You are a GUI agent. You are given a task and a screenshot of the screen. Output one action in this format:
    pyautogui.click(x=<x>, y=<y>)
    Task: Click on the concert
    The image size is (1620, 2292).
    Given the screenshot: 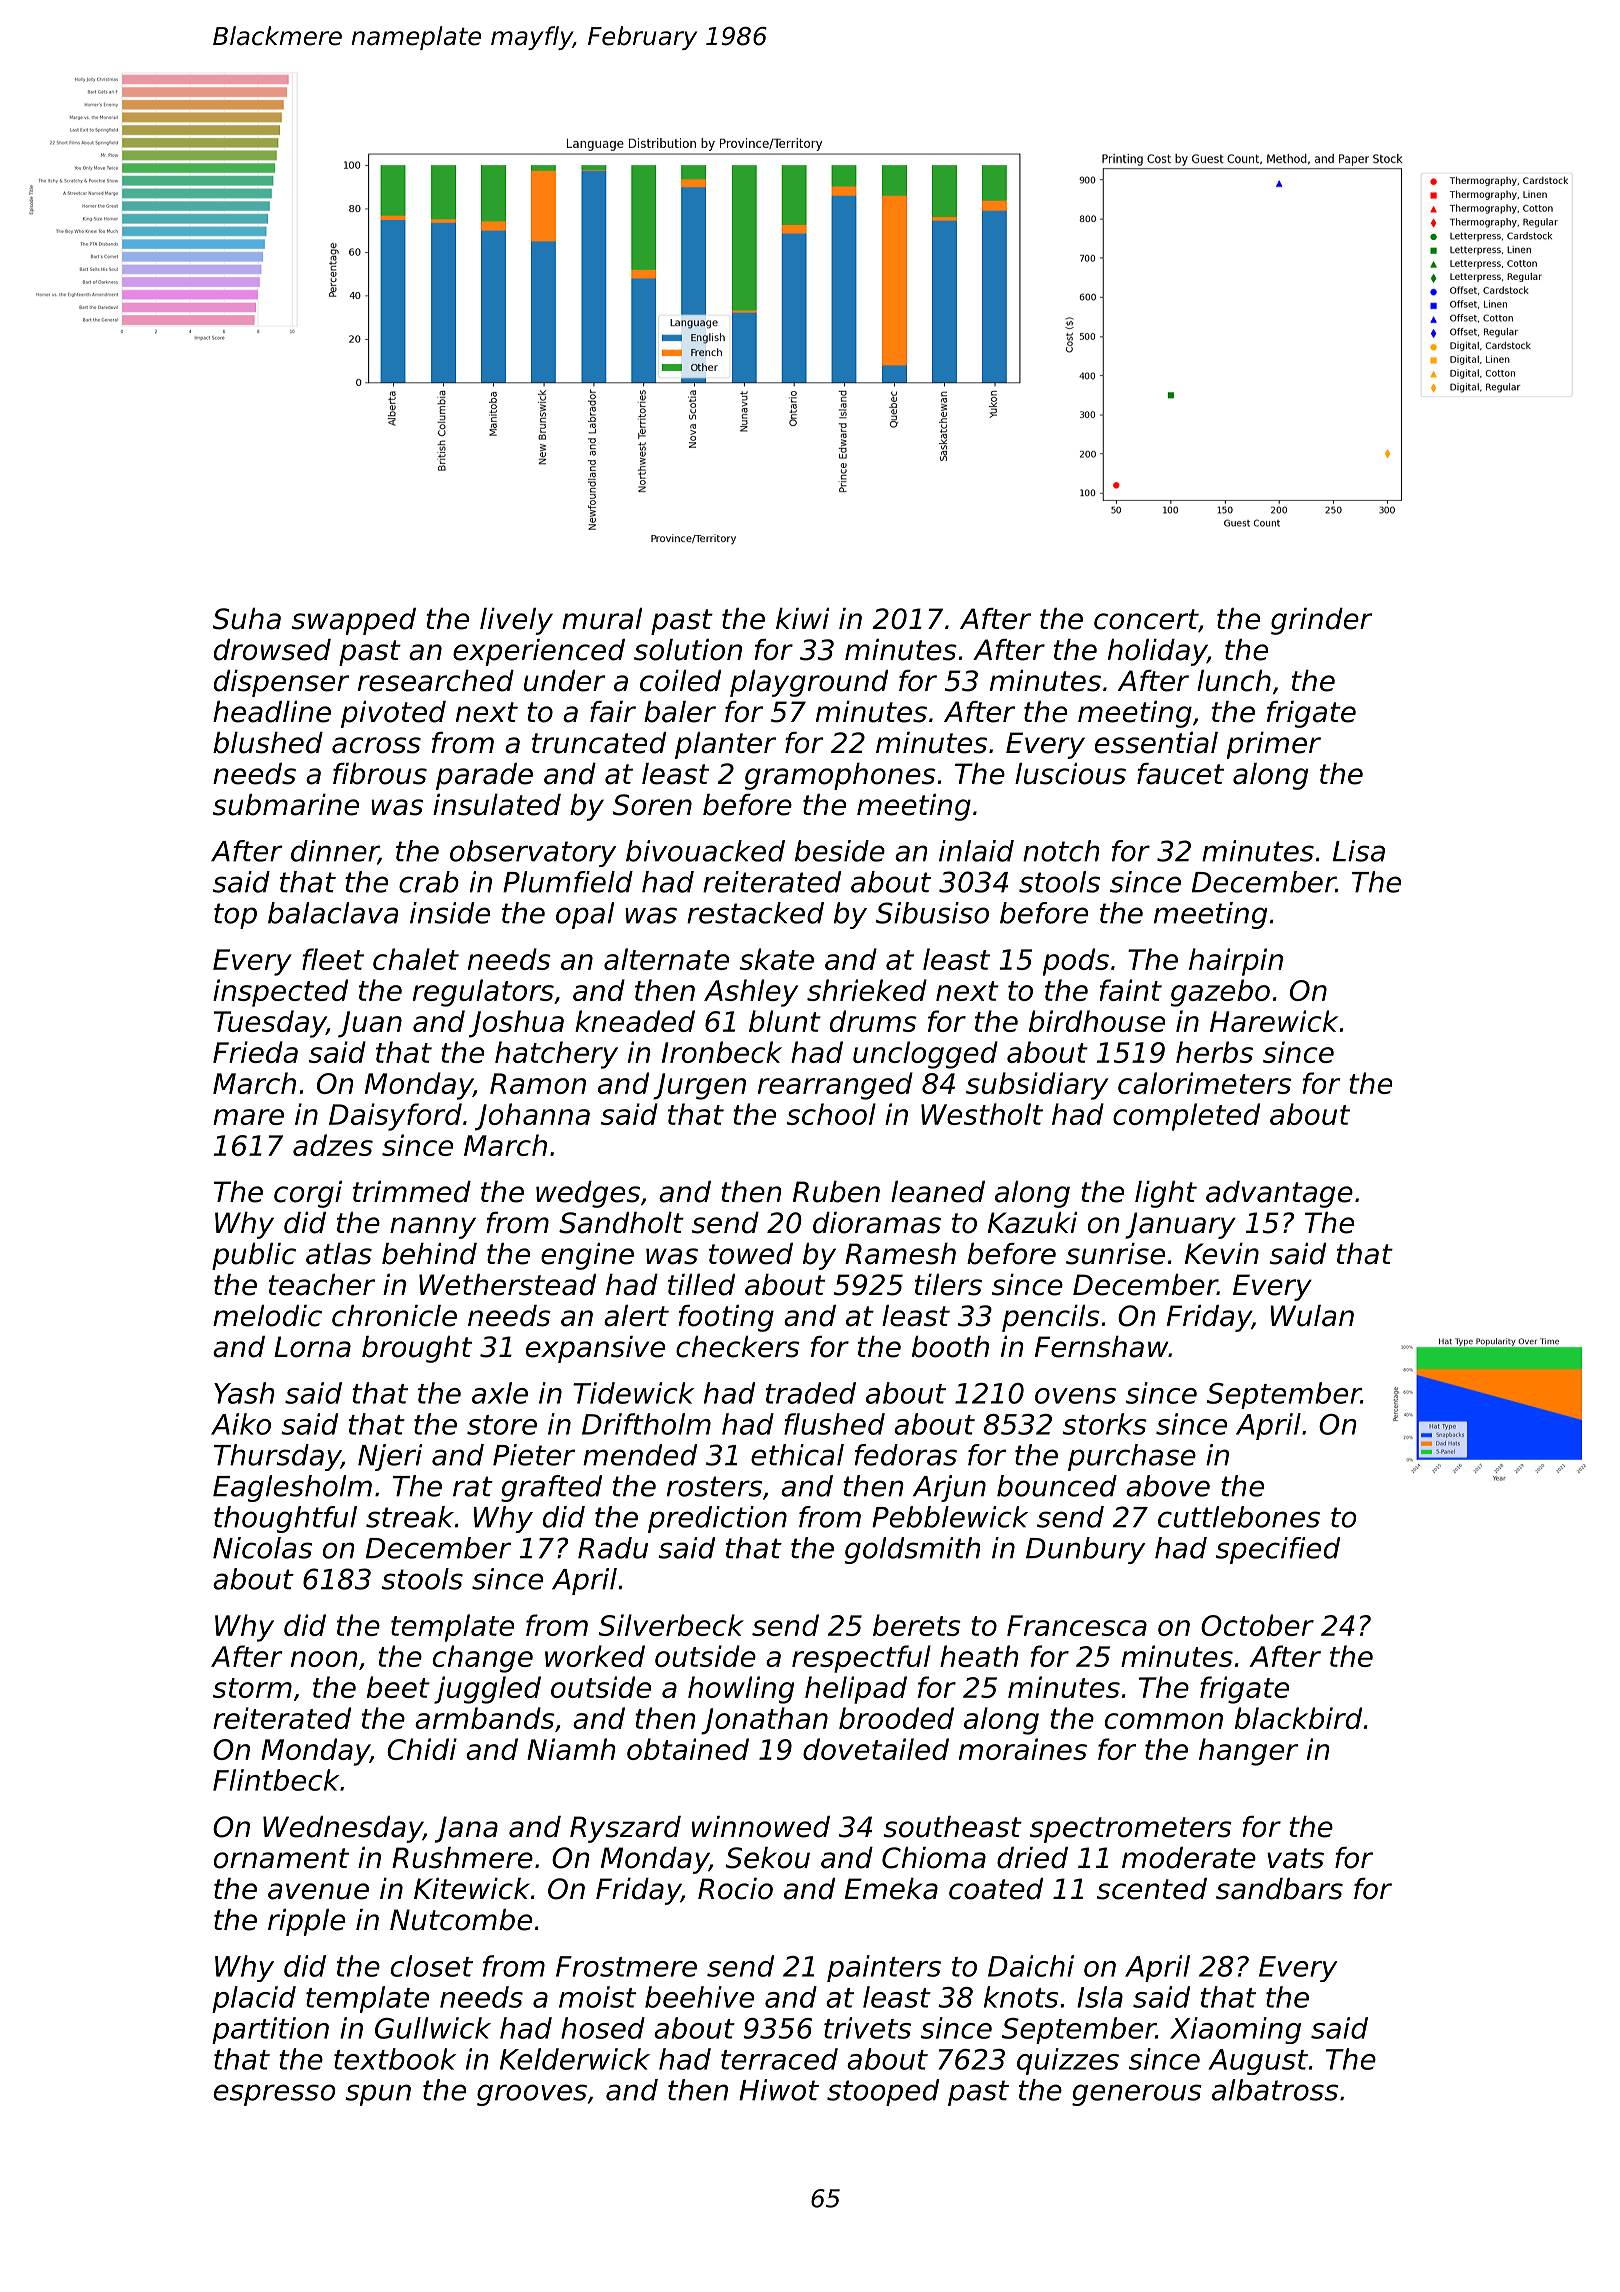 What is the action you would take?
    pyautogui.click(x=1146, y=619)
